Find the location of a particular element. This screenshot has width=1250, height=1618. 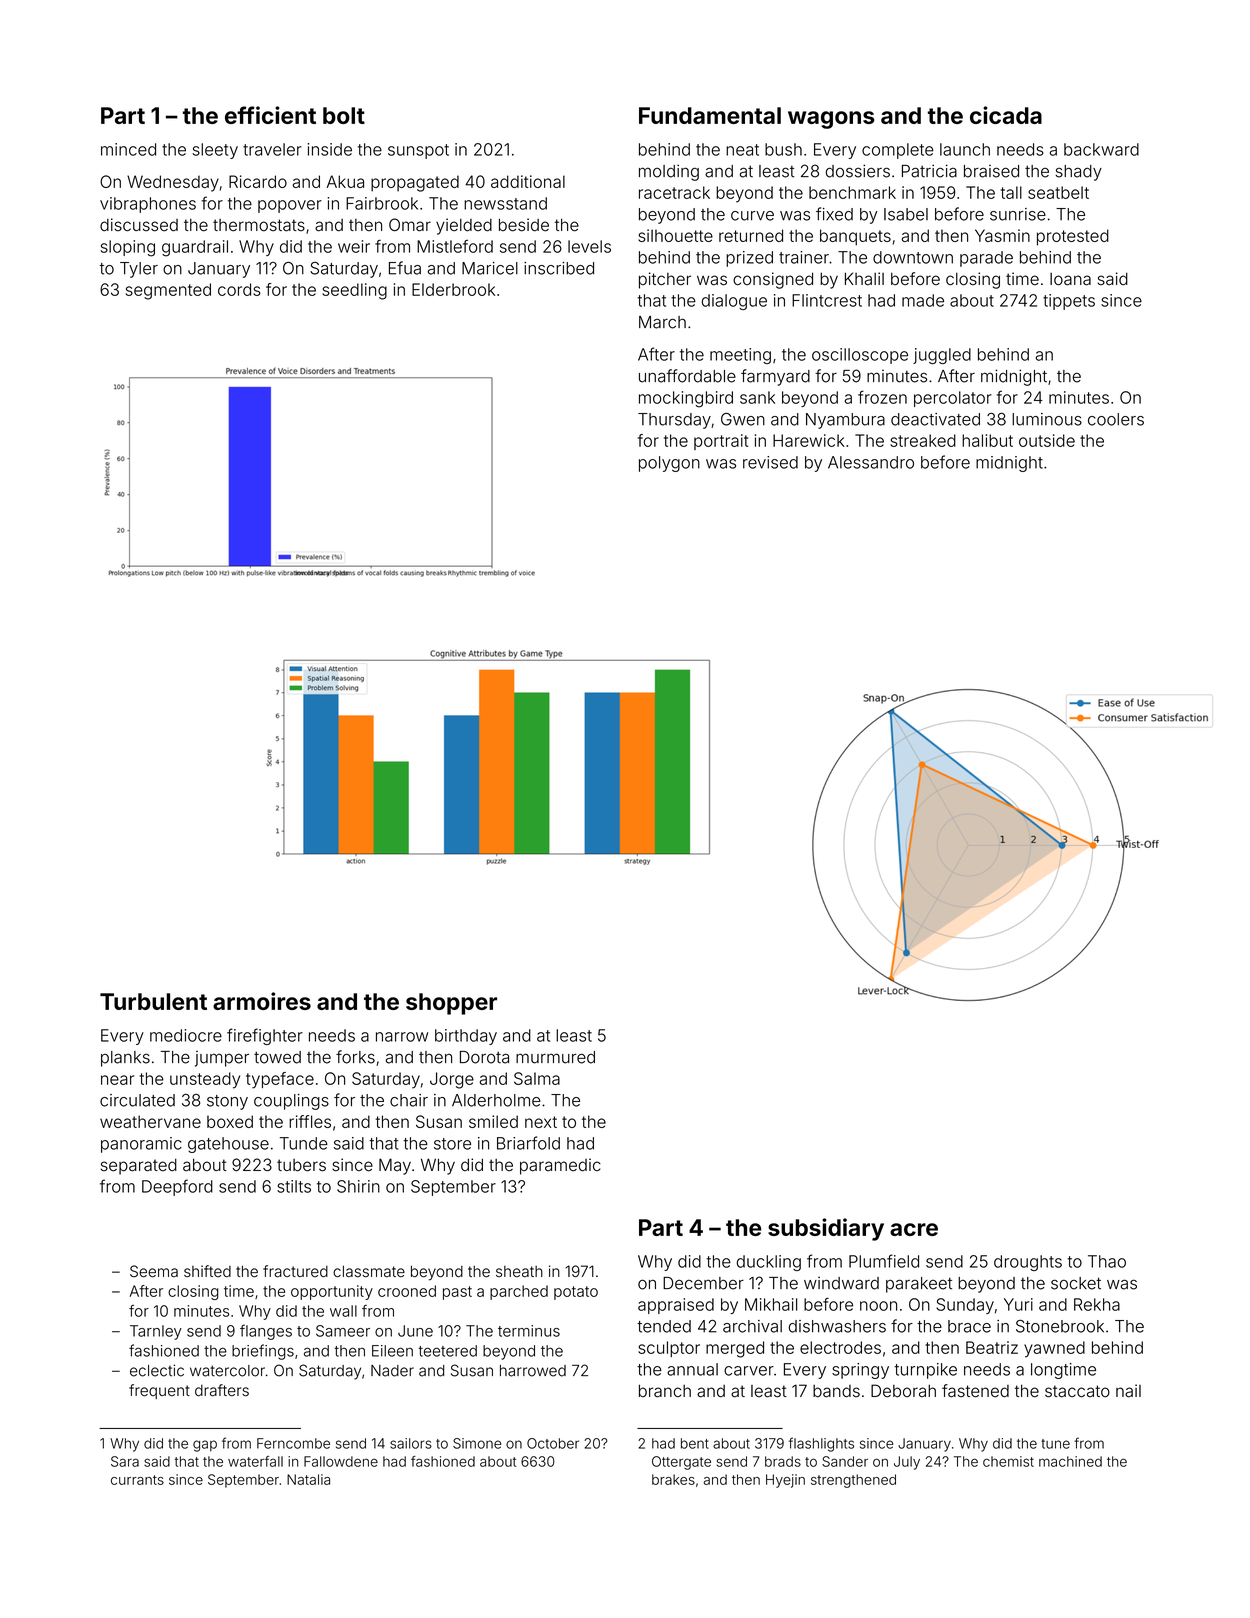

Turbulent is located at coordinates (153, 1001).
